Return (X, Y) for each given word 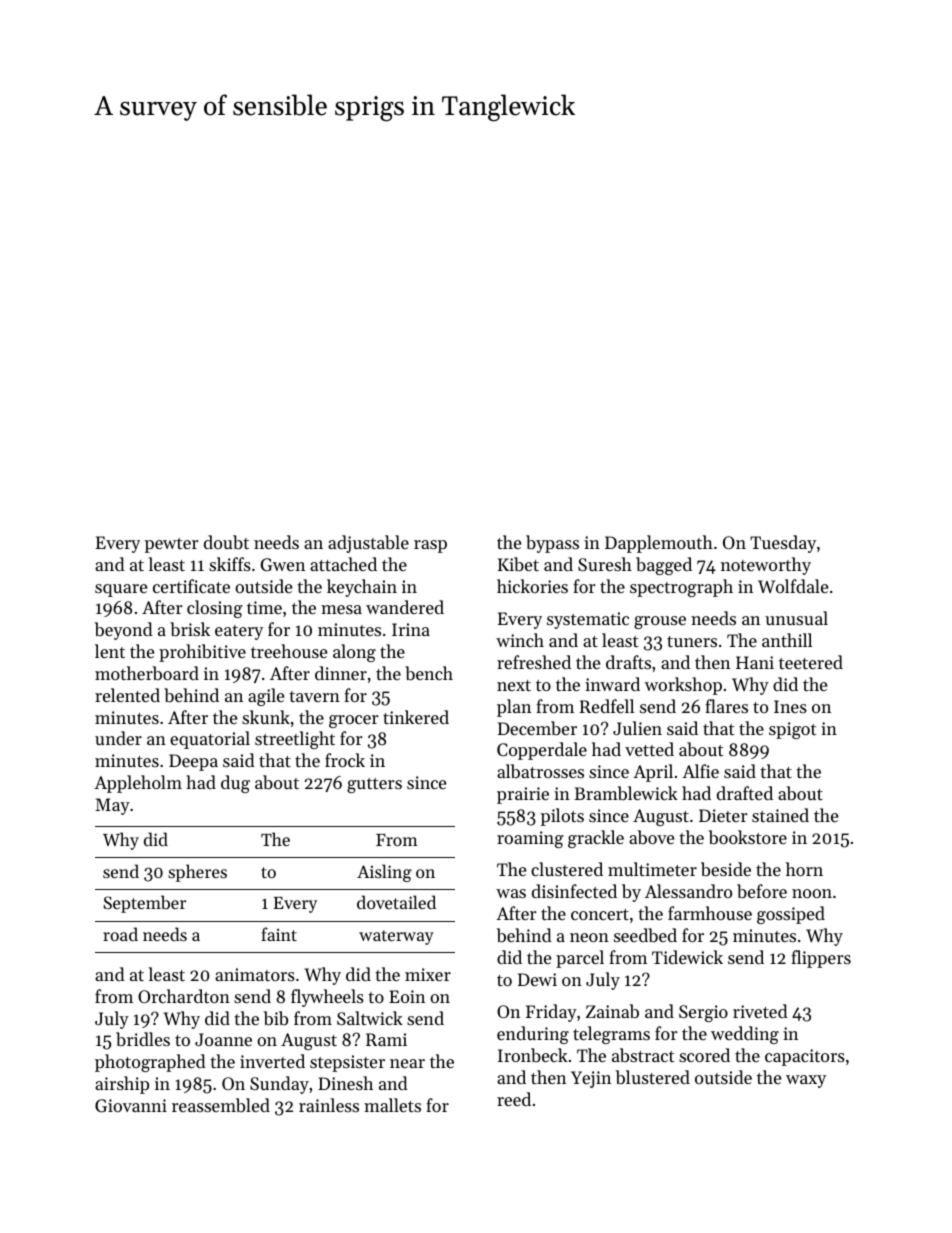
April (653, 773)
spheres (197, 873)
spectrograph (681, 588)
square (121, 590)
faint (279, 934)
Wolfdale (793, 586)
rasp (430, 546)
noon (812, 893)
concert (600, 914)
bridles (143, 1039)
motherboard (147, 673)
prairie (523, 795)
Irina (411, 629)
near (407, 1063)
